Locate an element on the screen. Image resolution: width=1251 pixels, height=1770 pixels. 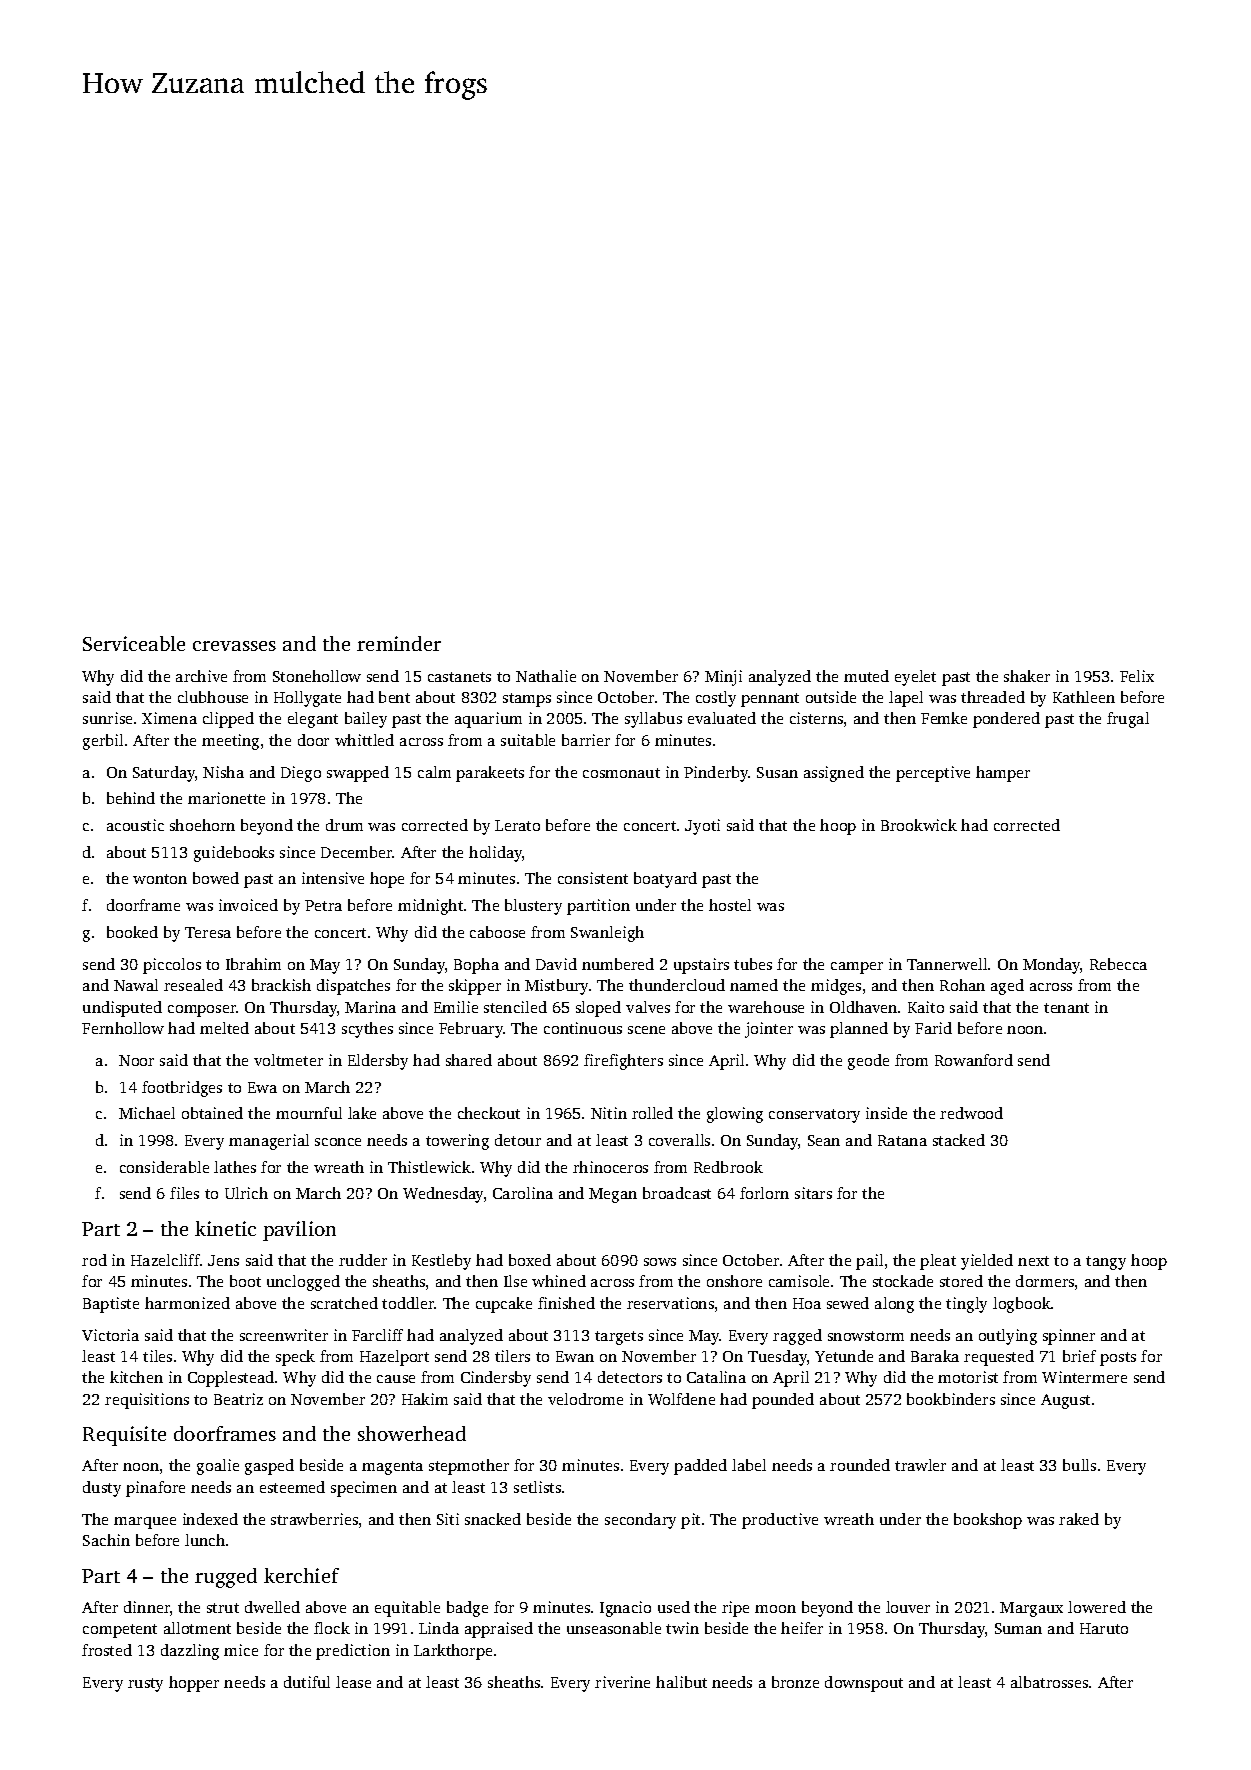
snacked is located at coordinates (493, 1519).
